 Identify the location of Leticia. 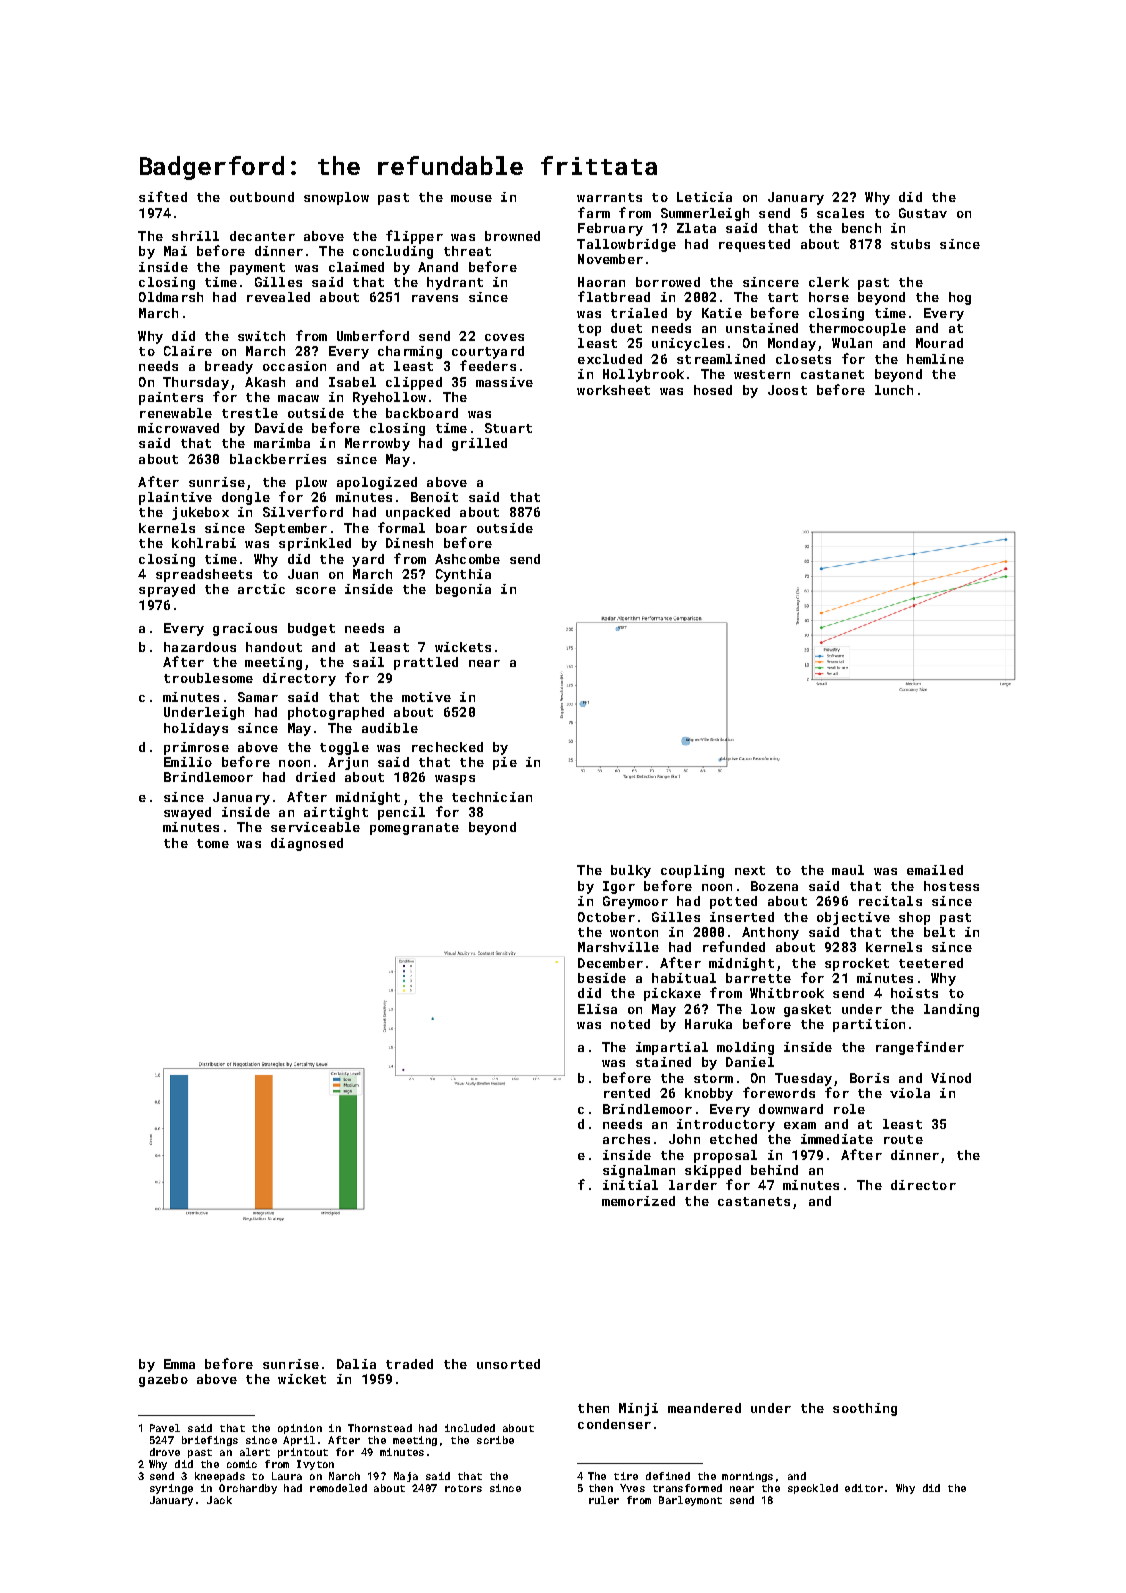
(704, 197).
